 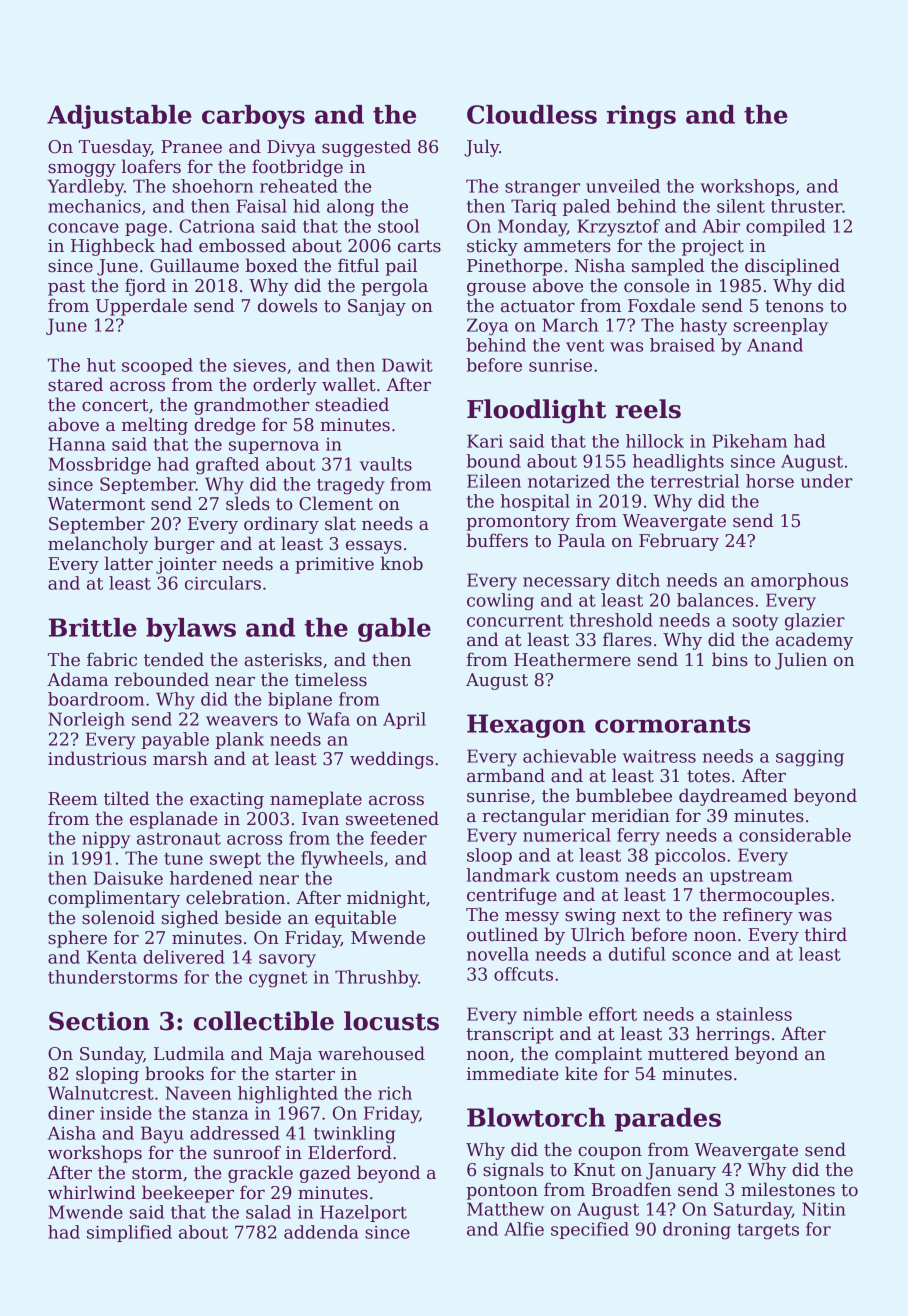 I want to click on shoehorn, so click(x=213, y=186).
